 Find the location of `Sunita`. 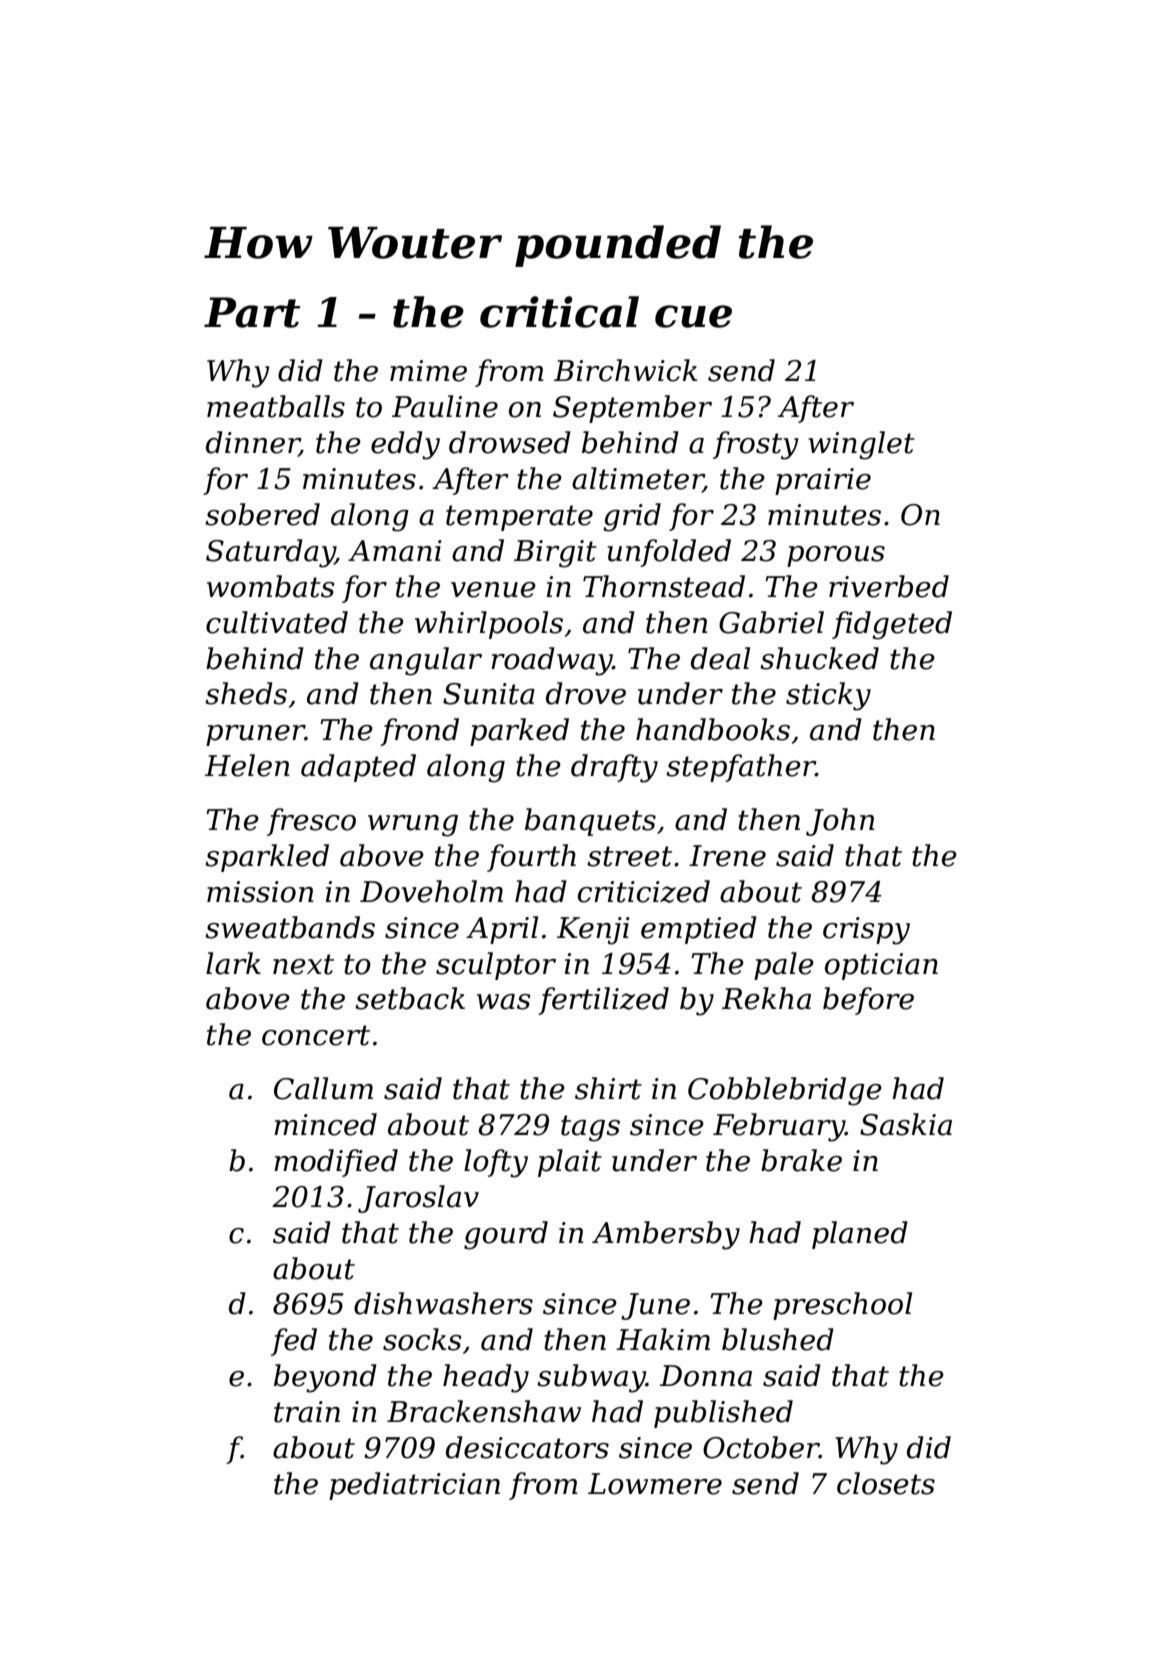

Sunita is located at coordinates (489, 694).
